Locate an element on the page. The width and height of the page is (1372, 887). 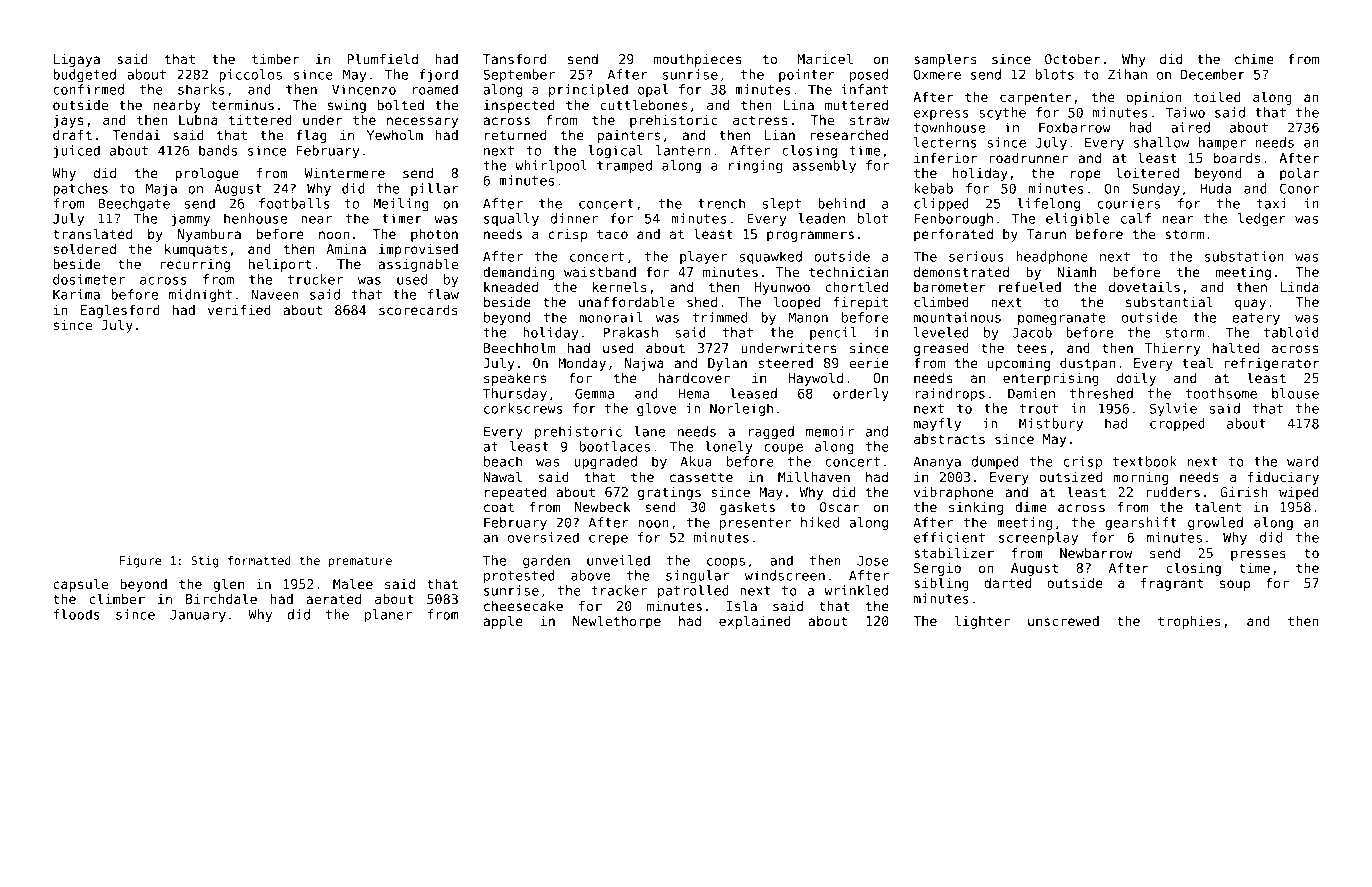
October is located at coordinates (1073, 59).
